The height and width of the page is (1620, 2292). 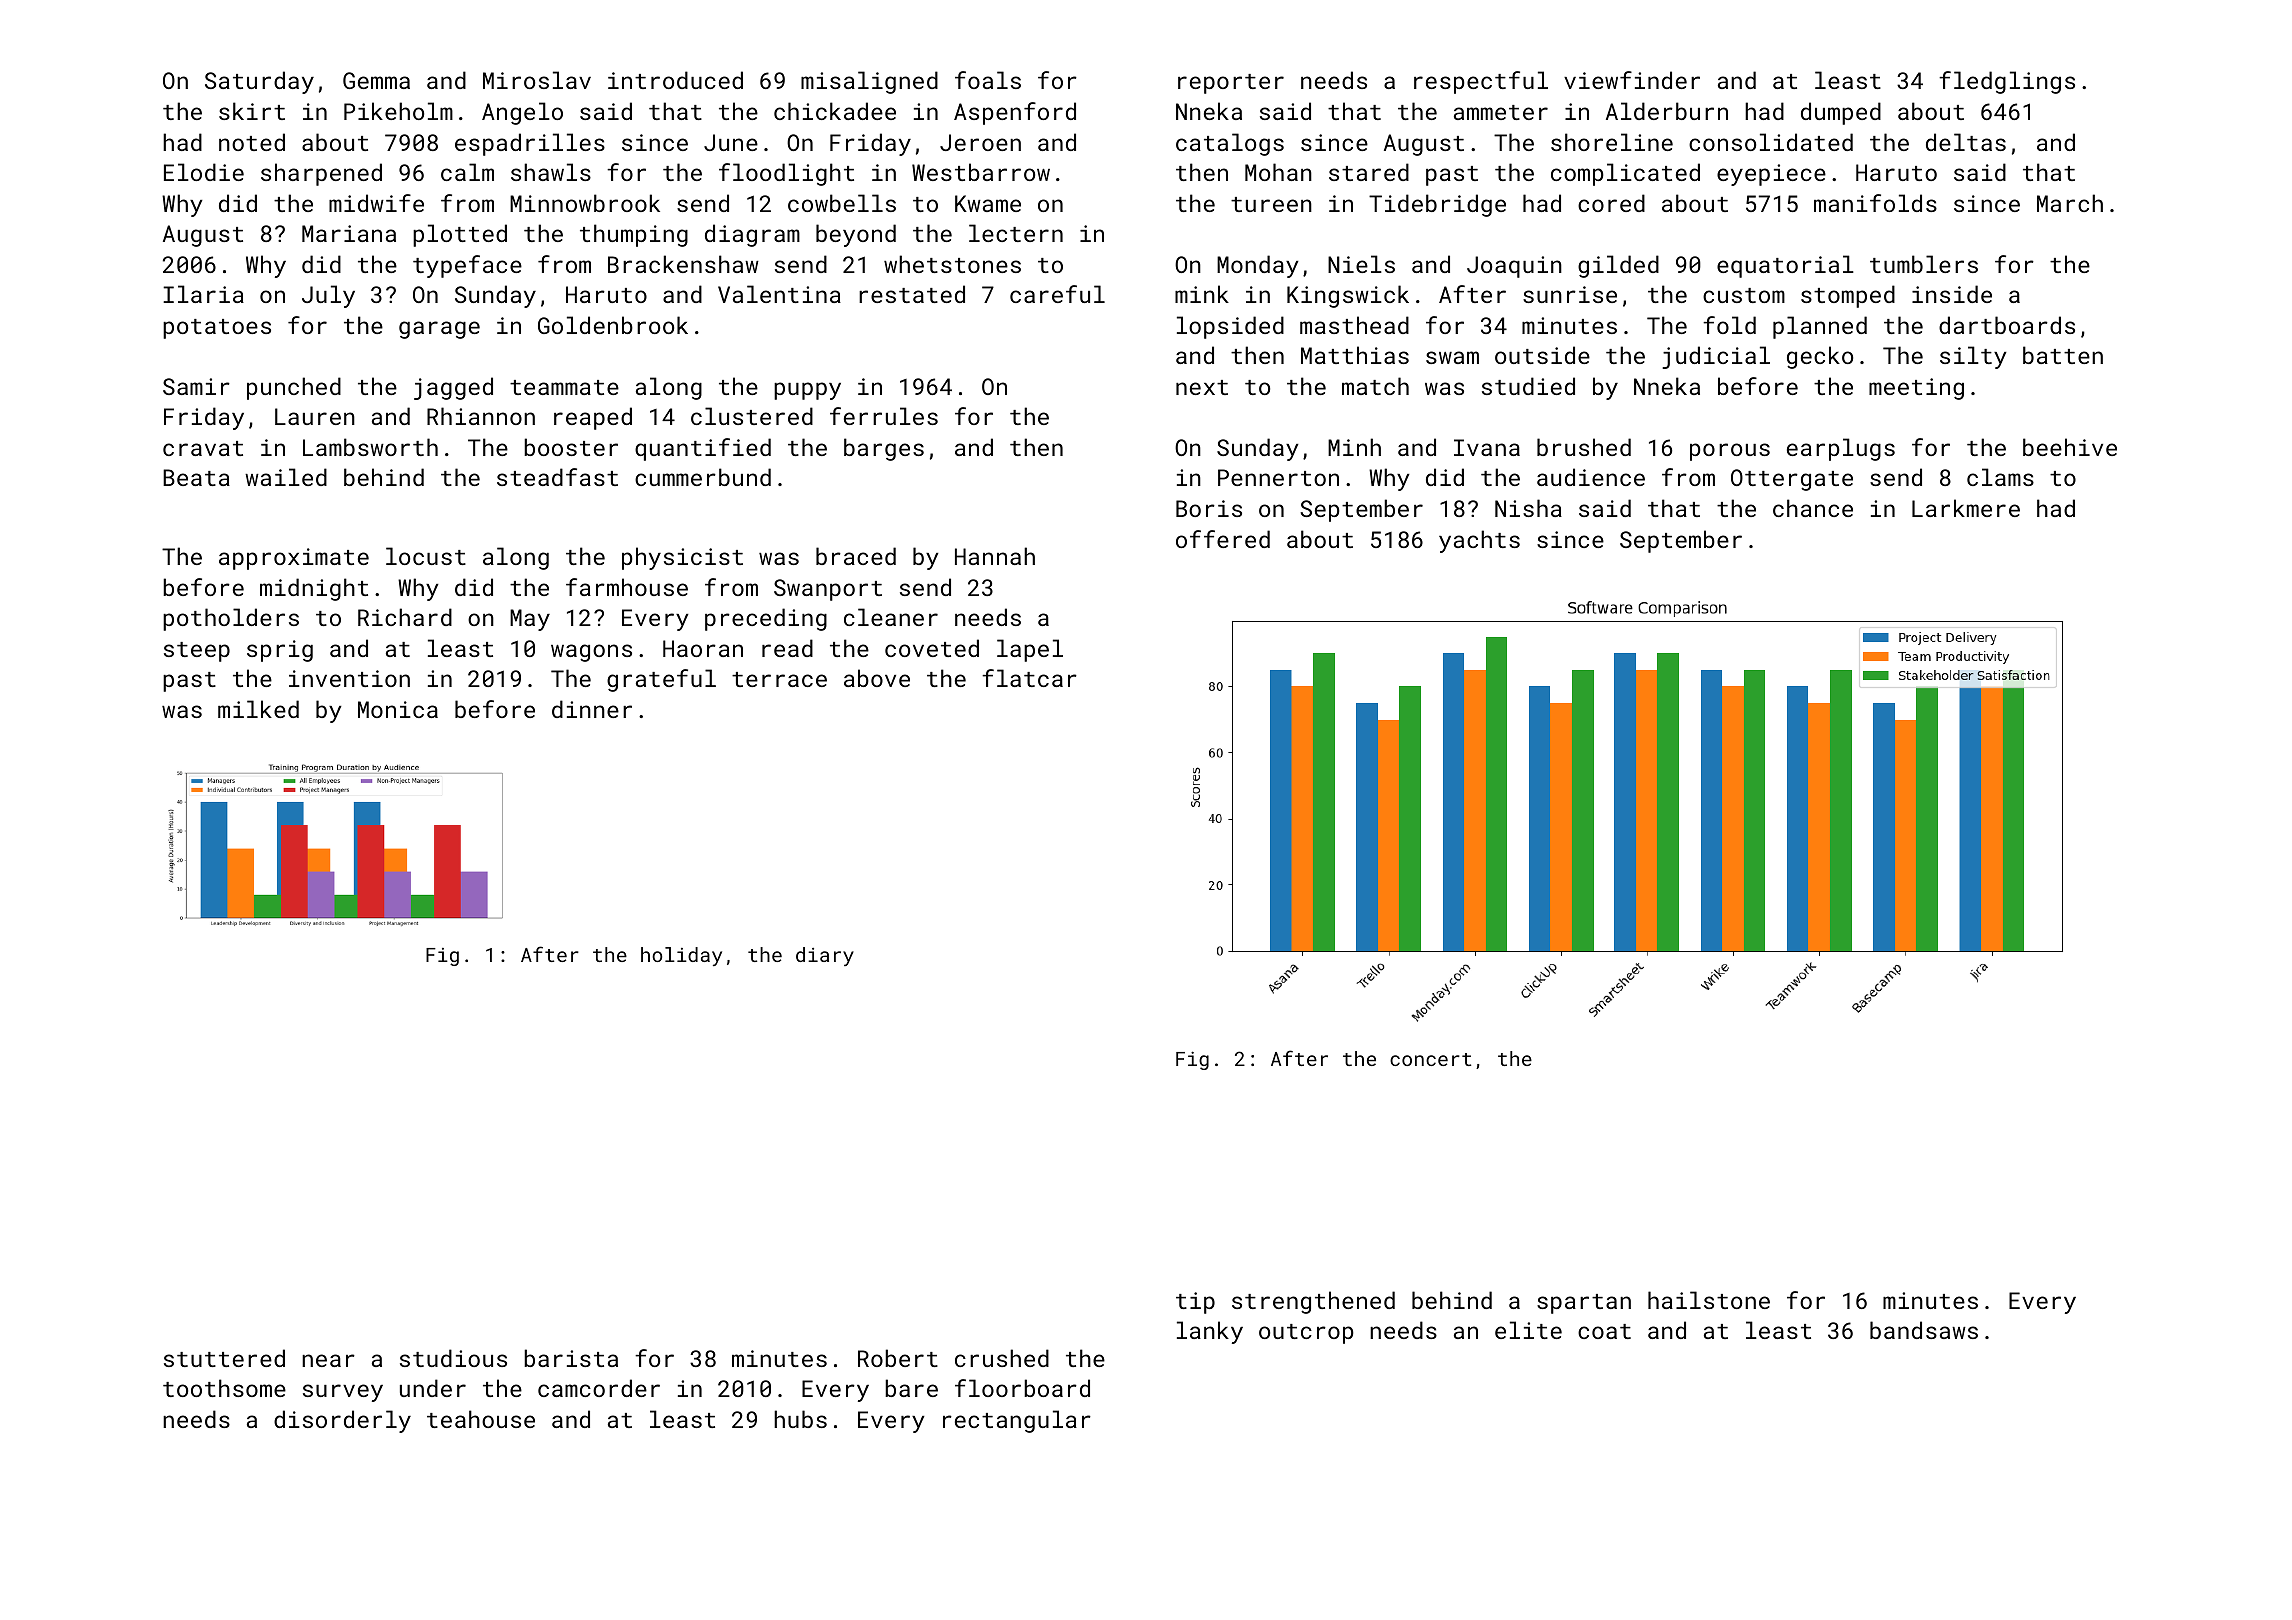 What do you see at coordinates (1479, 541) in the page?
I see `yachts` at bounding box center [1479, 541].
